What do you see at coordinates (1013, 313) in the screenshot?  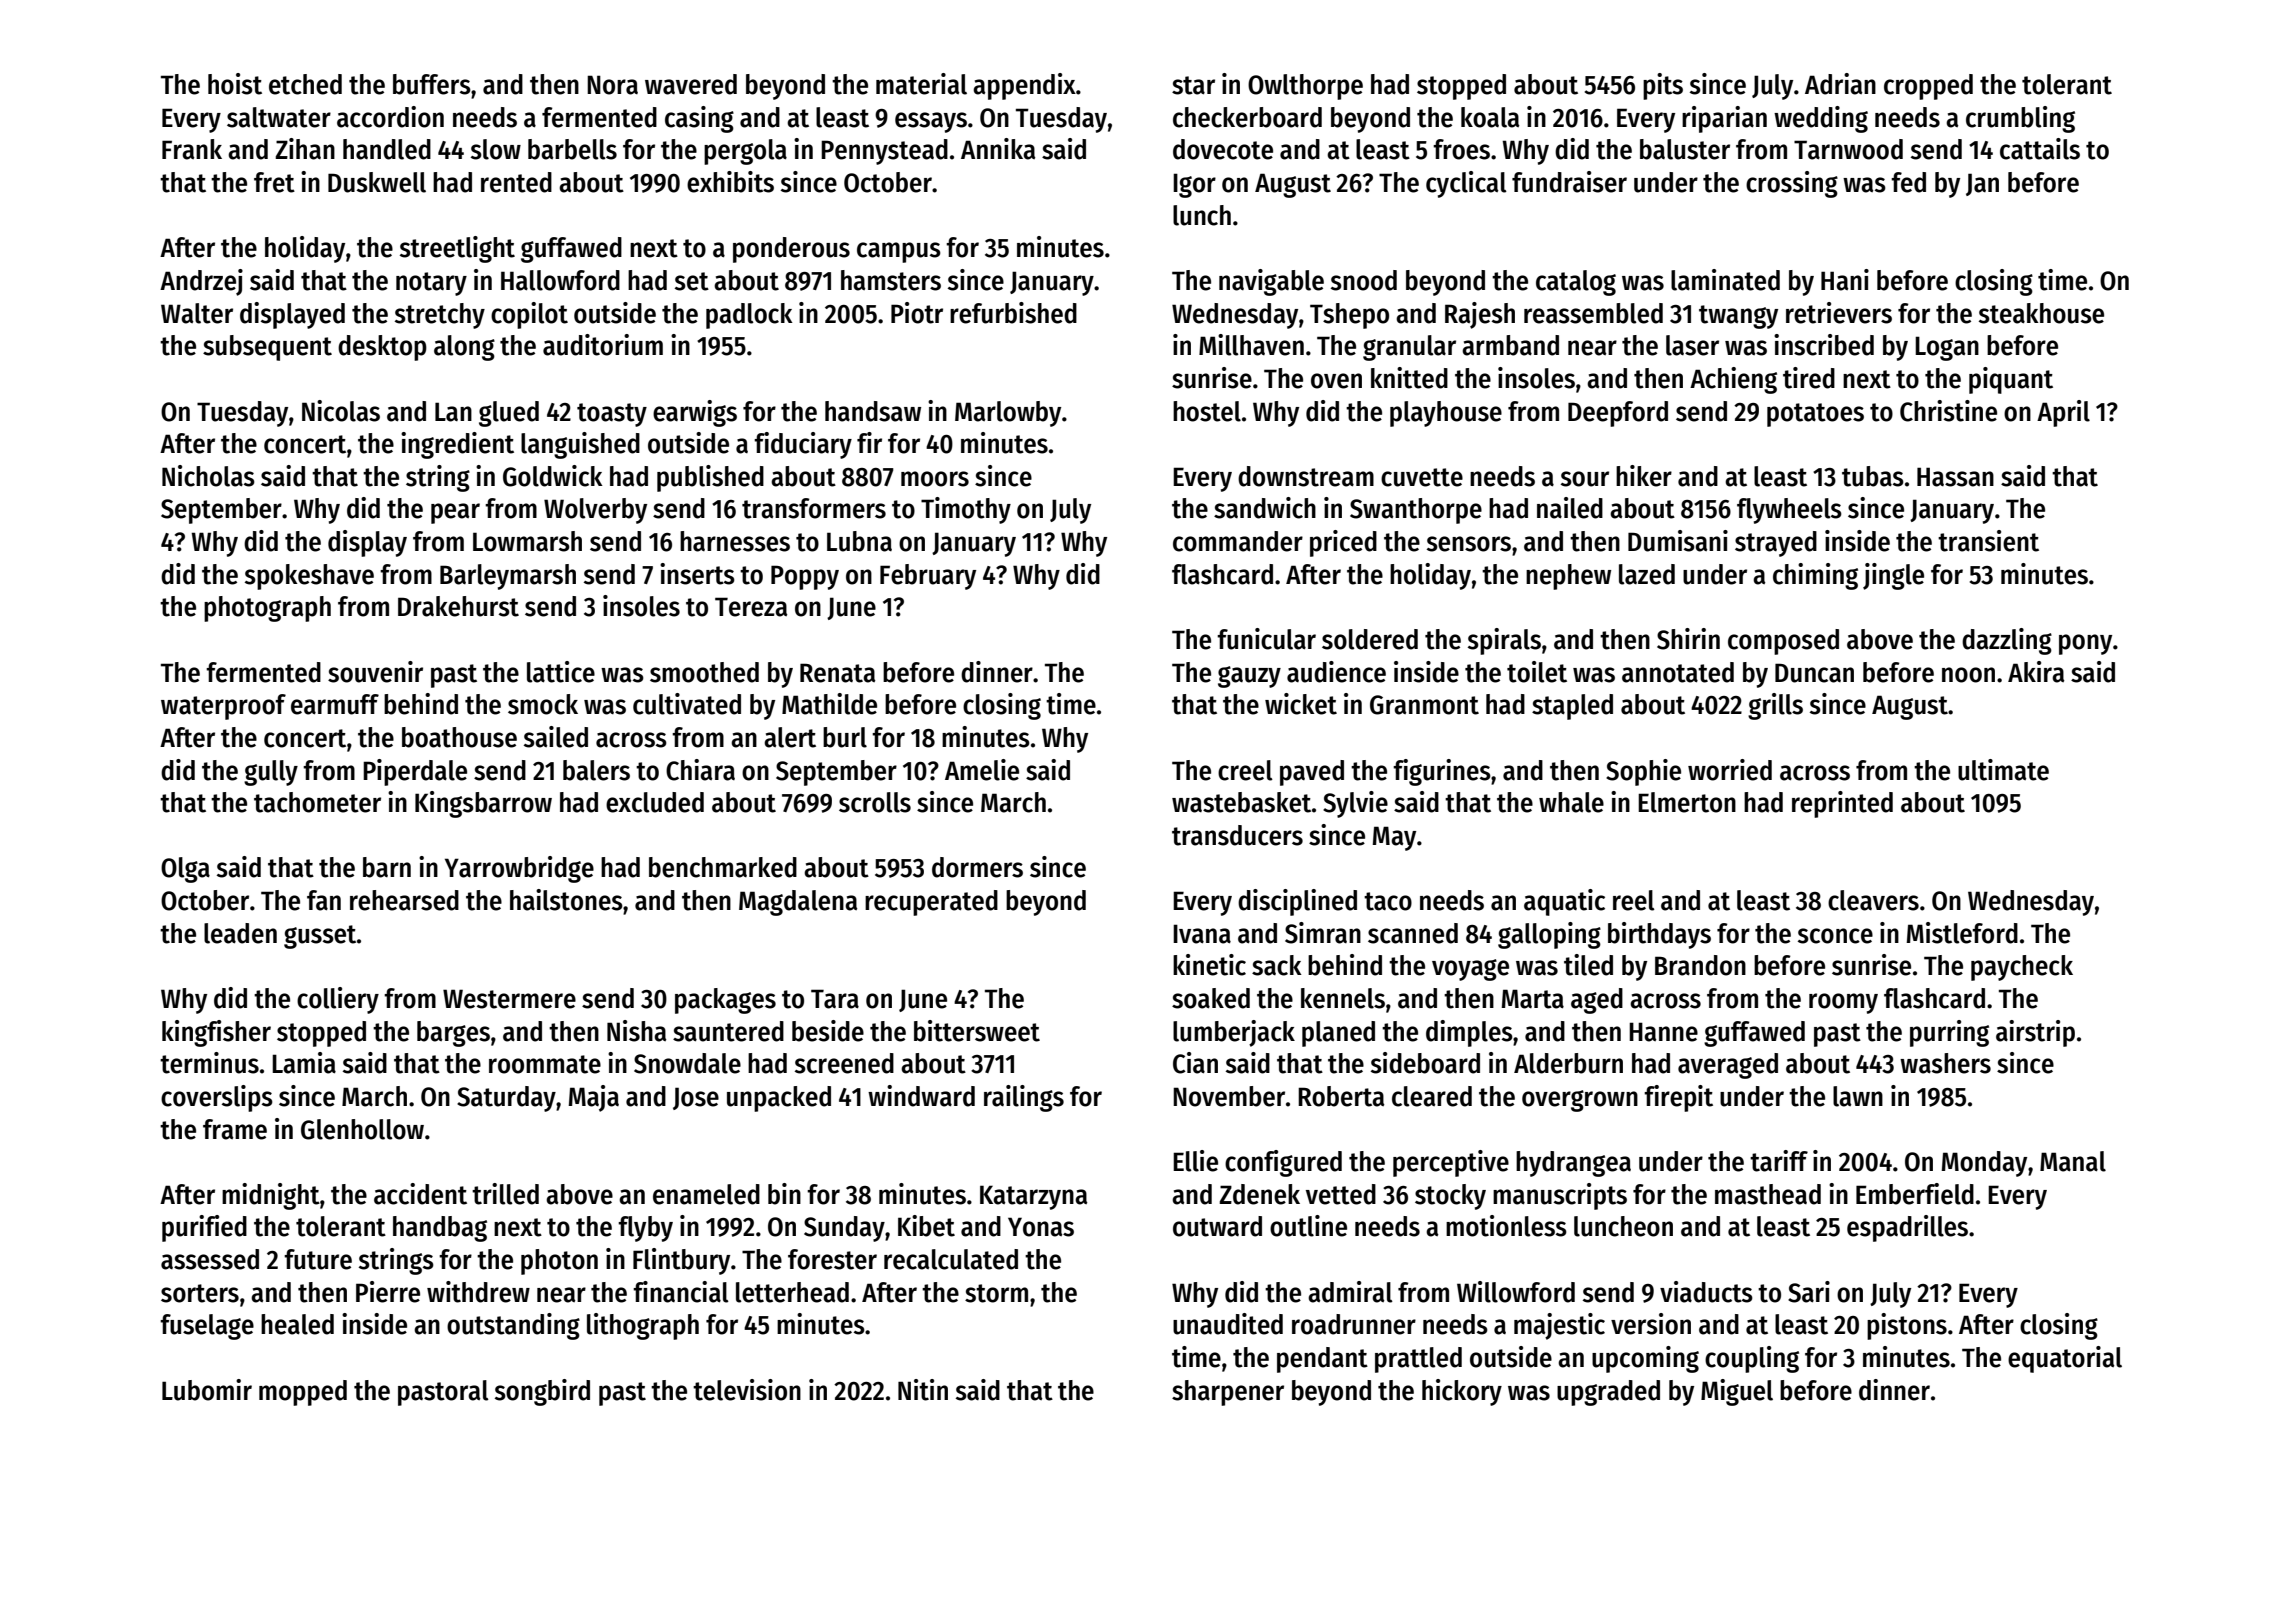 I see `refurbished` at bounding box center [1013, 313].
